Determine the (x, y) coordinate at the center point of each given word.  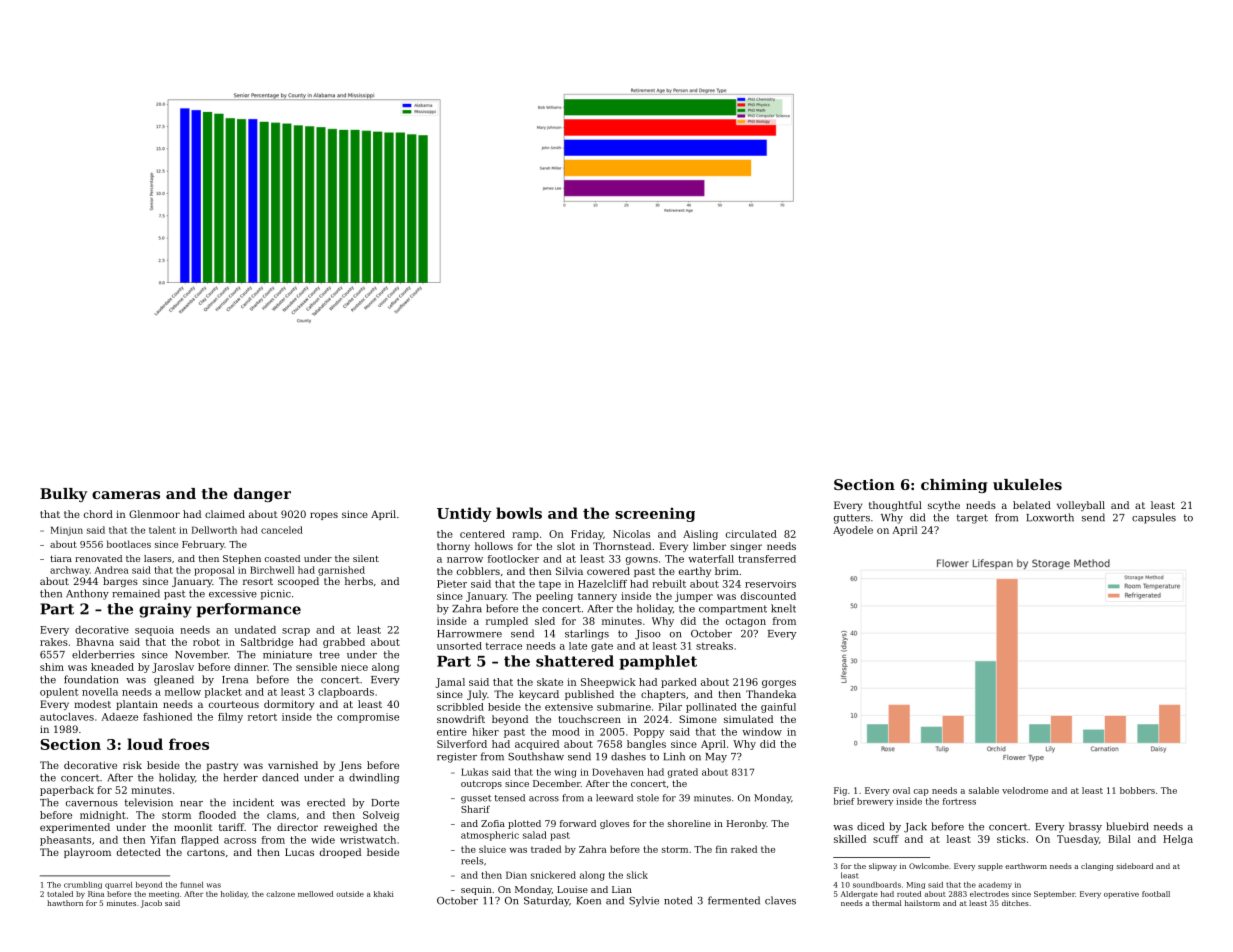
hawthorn (65, 903)
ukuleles (1027, 484)
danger (262, 495)
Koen (588, 901)
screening (655, 514)
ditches (1015, 903)
